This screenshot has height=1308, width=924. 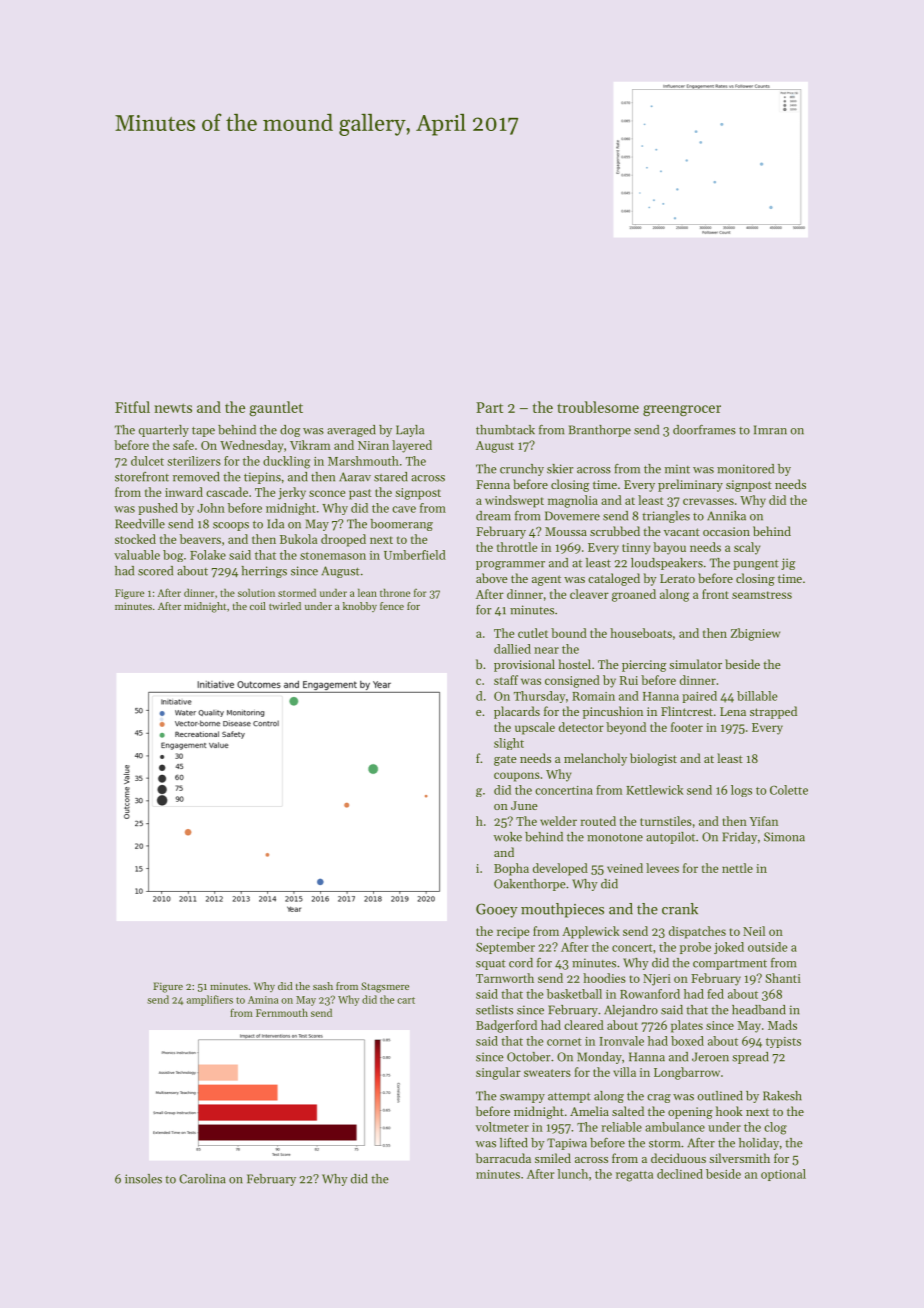 What do you see at coordinates (410, 431) in the screenshot?
I see `Layla` at bounding box center [410, 431].
